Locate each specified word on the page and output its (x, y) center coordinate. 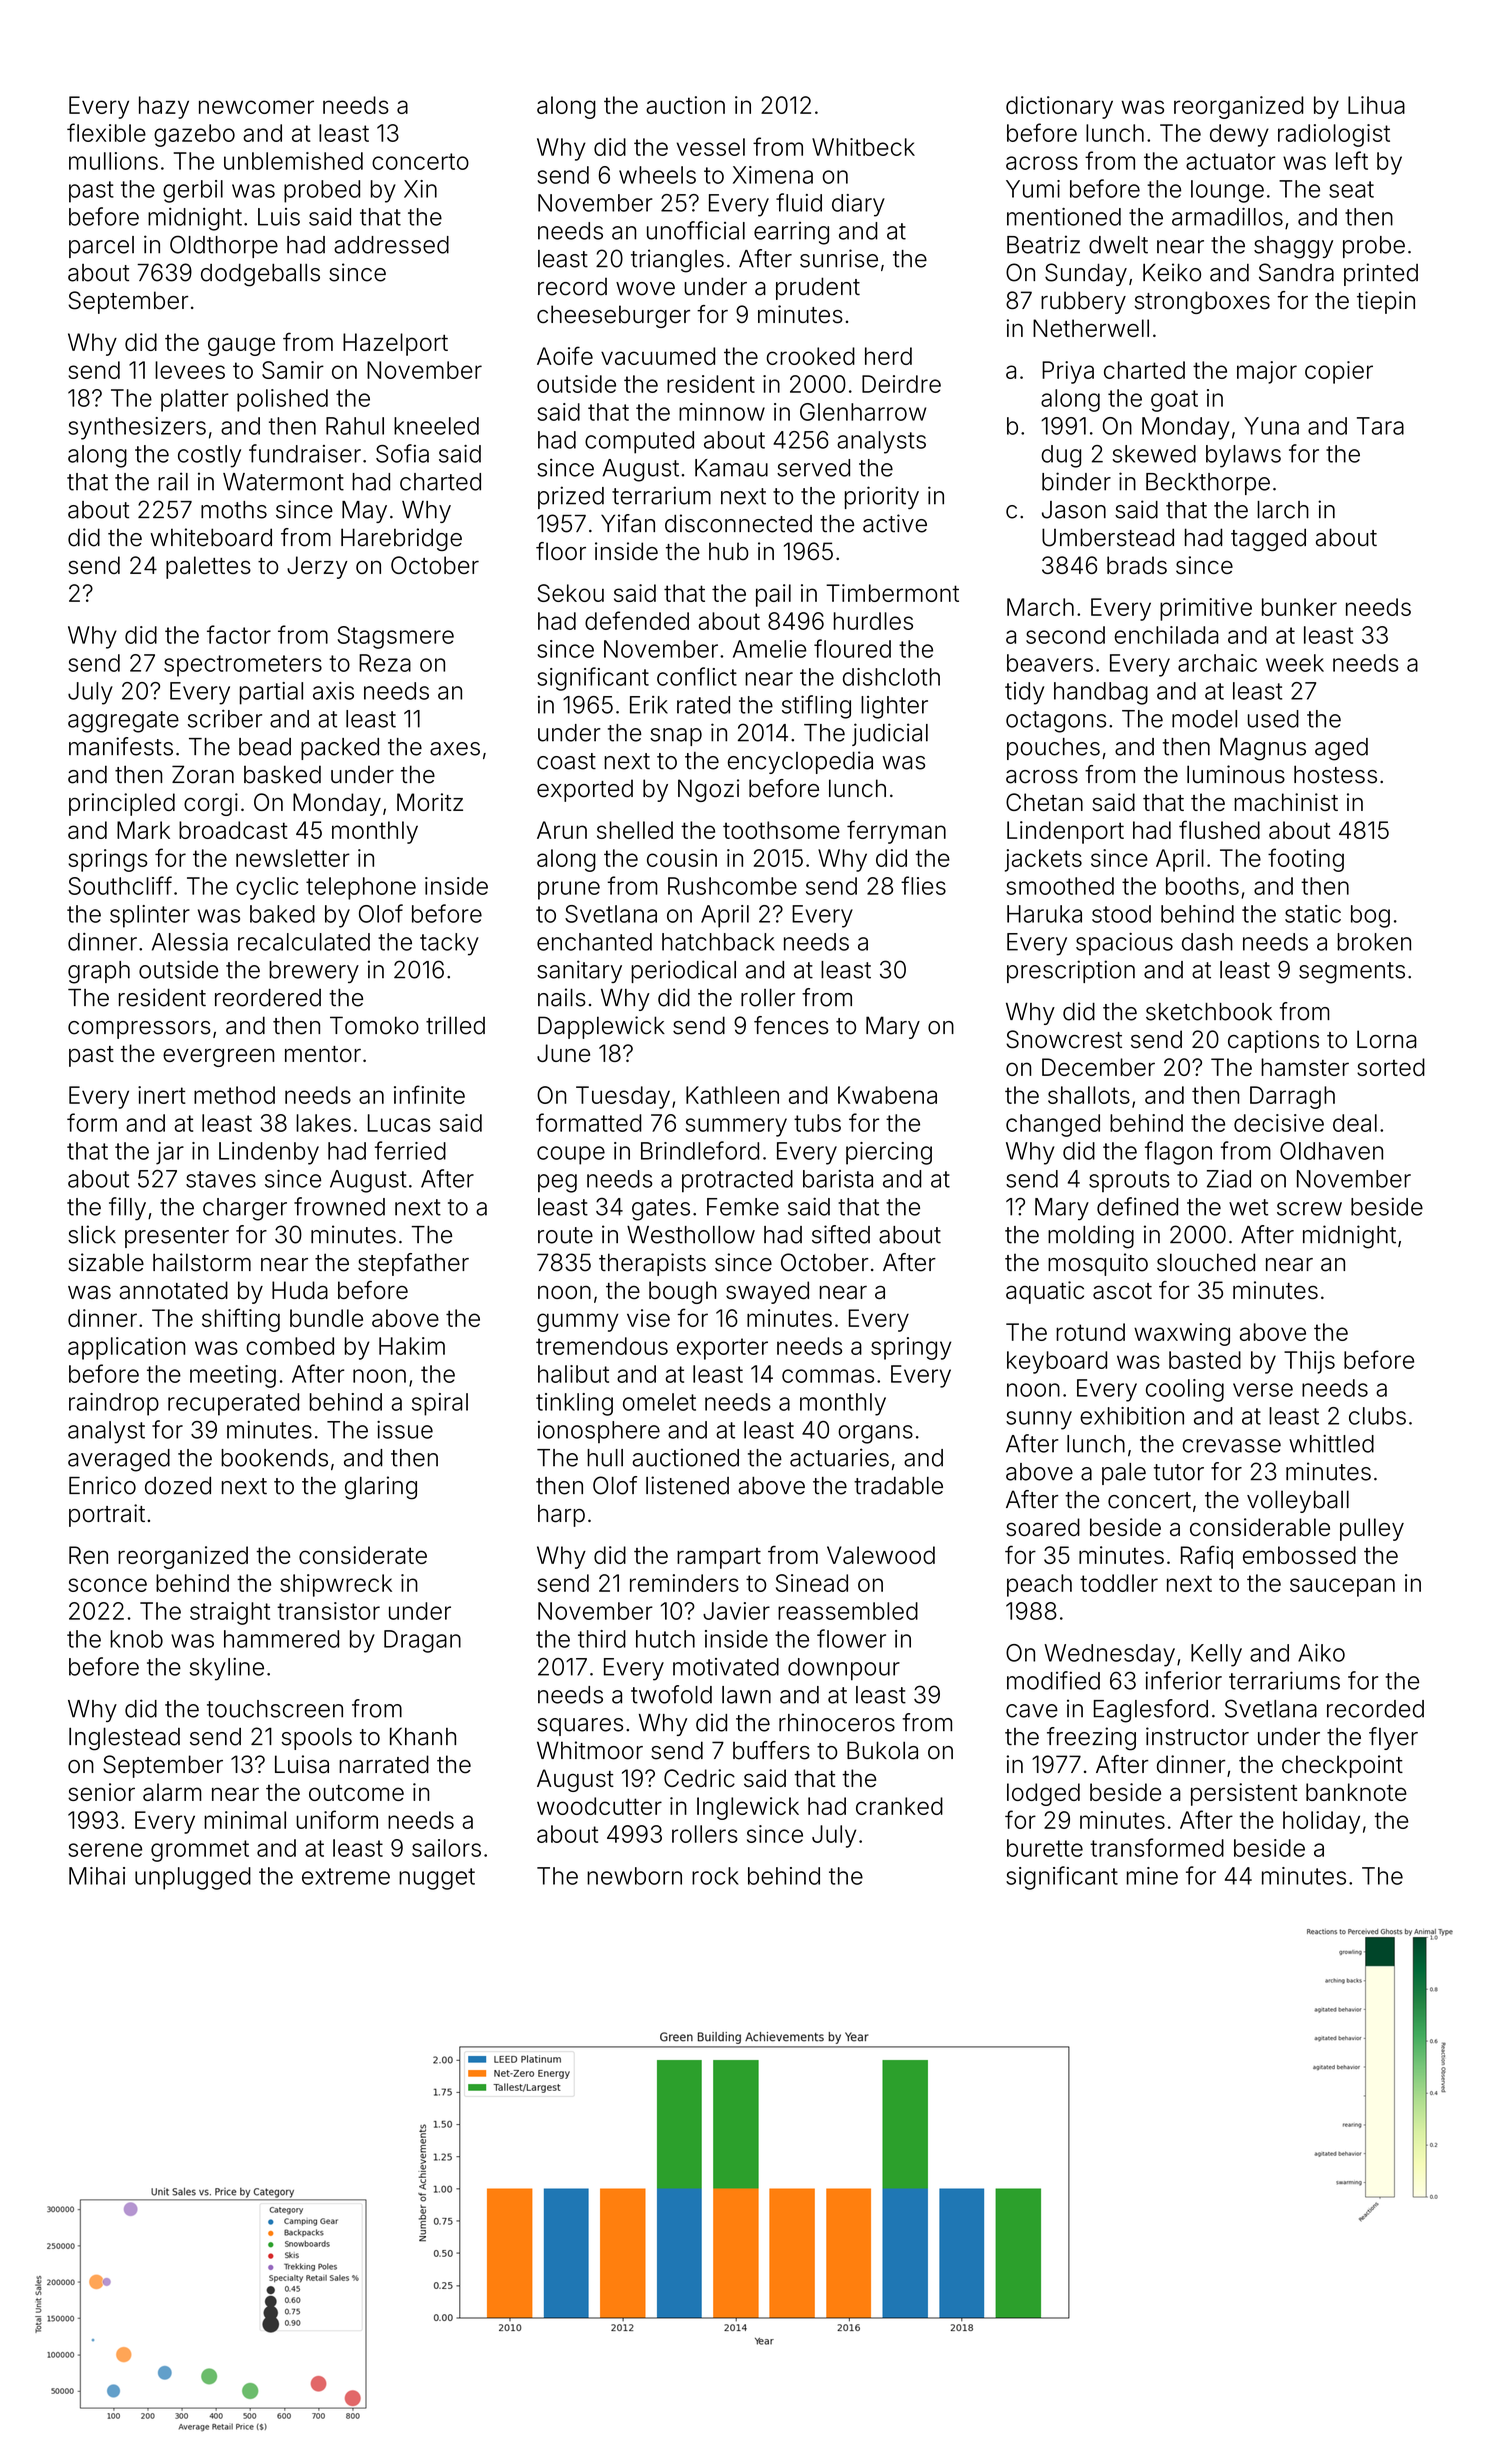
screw (1309, 1209)
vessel (711, 147)
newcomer (256, 107)
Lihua (1376, 105)
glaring (381, 1488)
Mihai (97, 1876)
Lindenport (1065, 832)
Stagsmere (396, 637)
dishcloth (891, 677)
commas (828, 1376)
